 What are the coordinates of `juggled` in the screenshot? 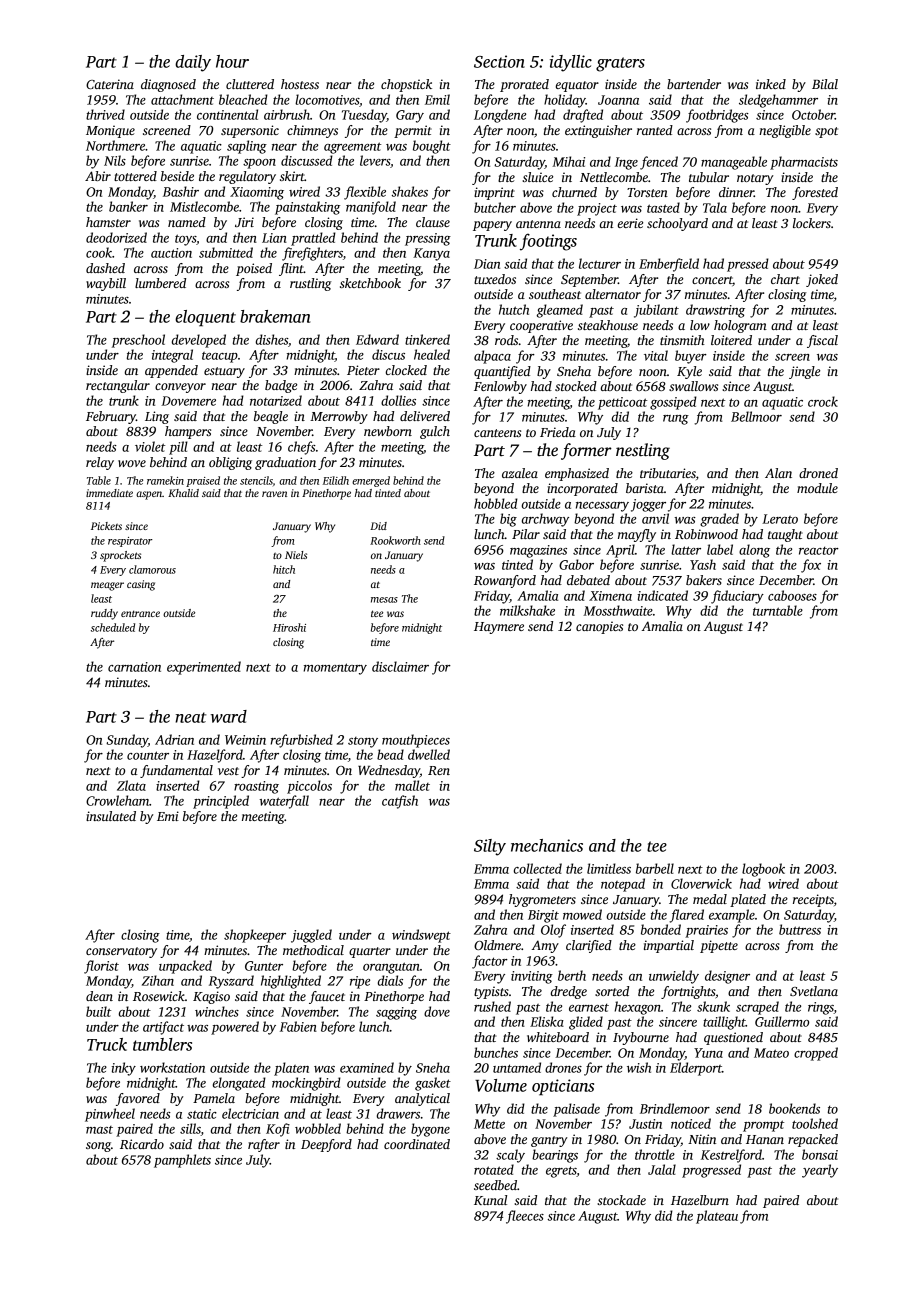 It's located at (311, 936).
